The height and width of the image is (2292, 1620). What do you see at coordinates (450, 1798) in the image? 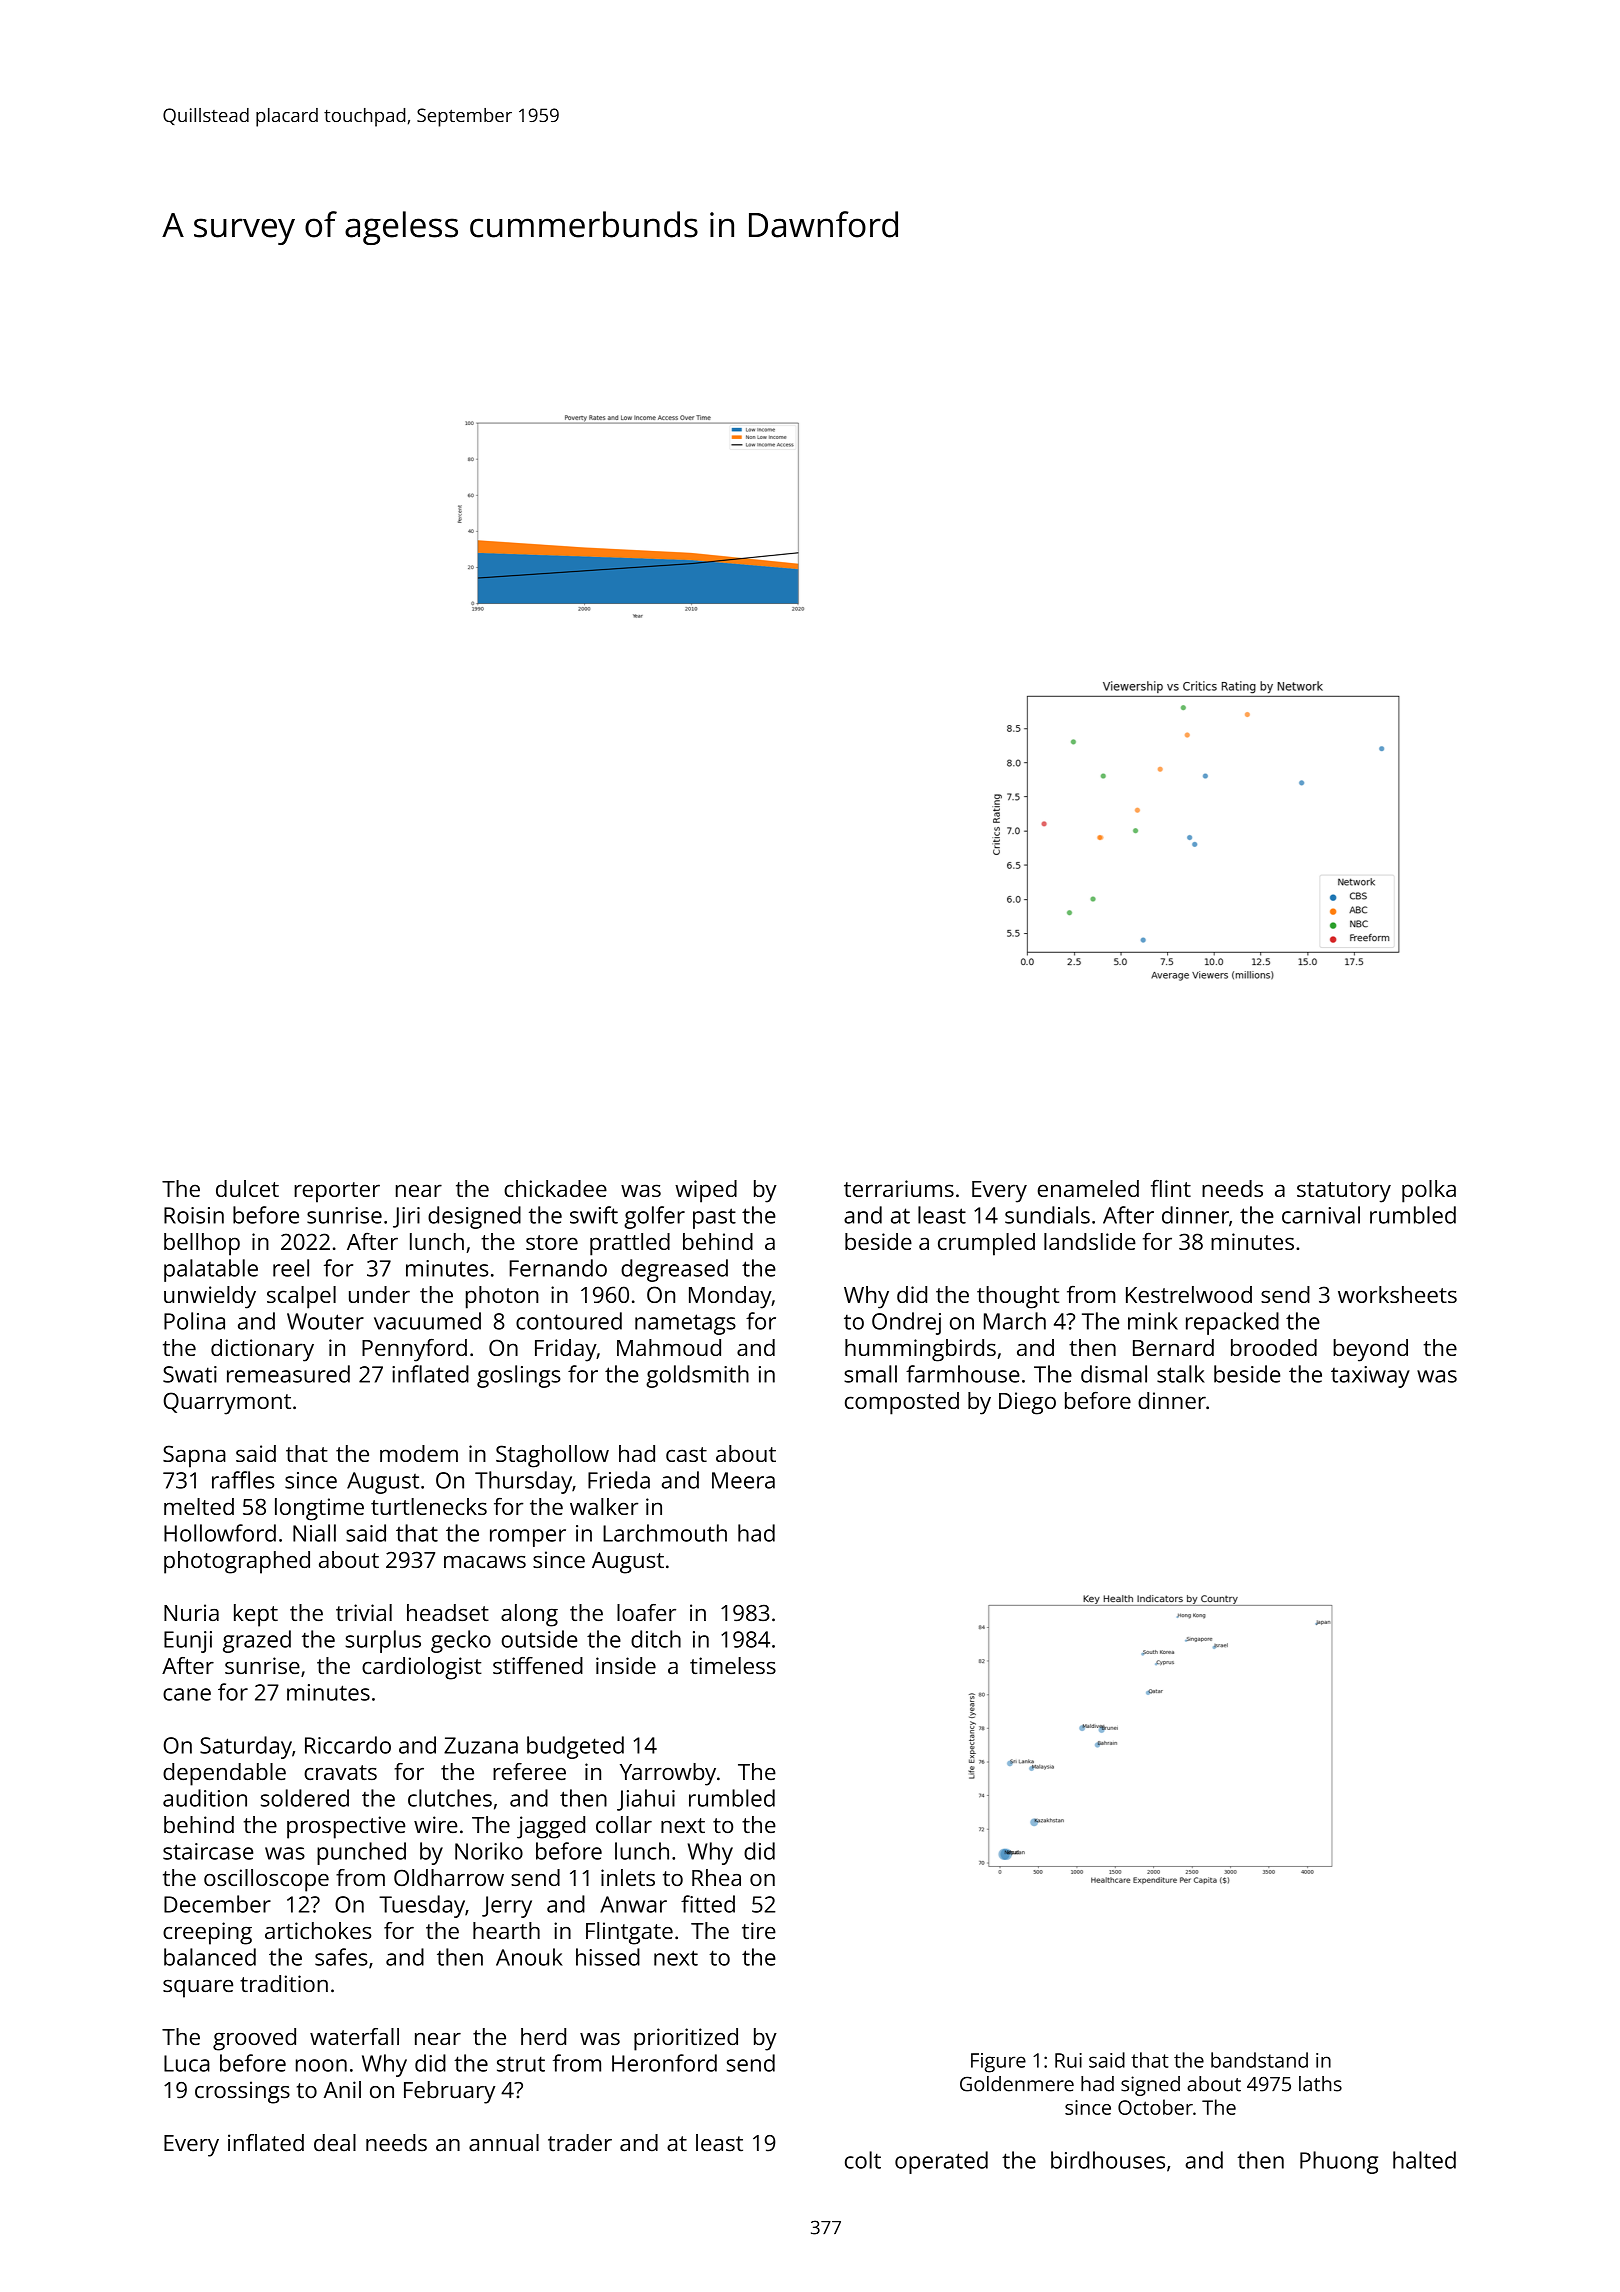
I see `clutches` at bounding box center [450, 1798].
